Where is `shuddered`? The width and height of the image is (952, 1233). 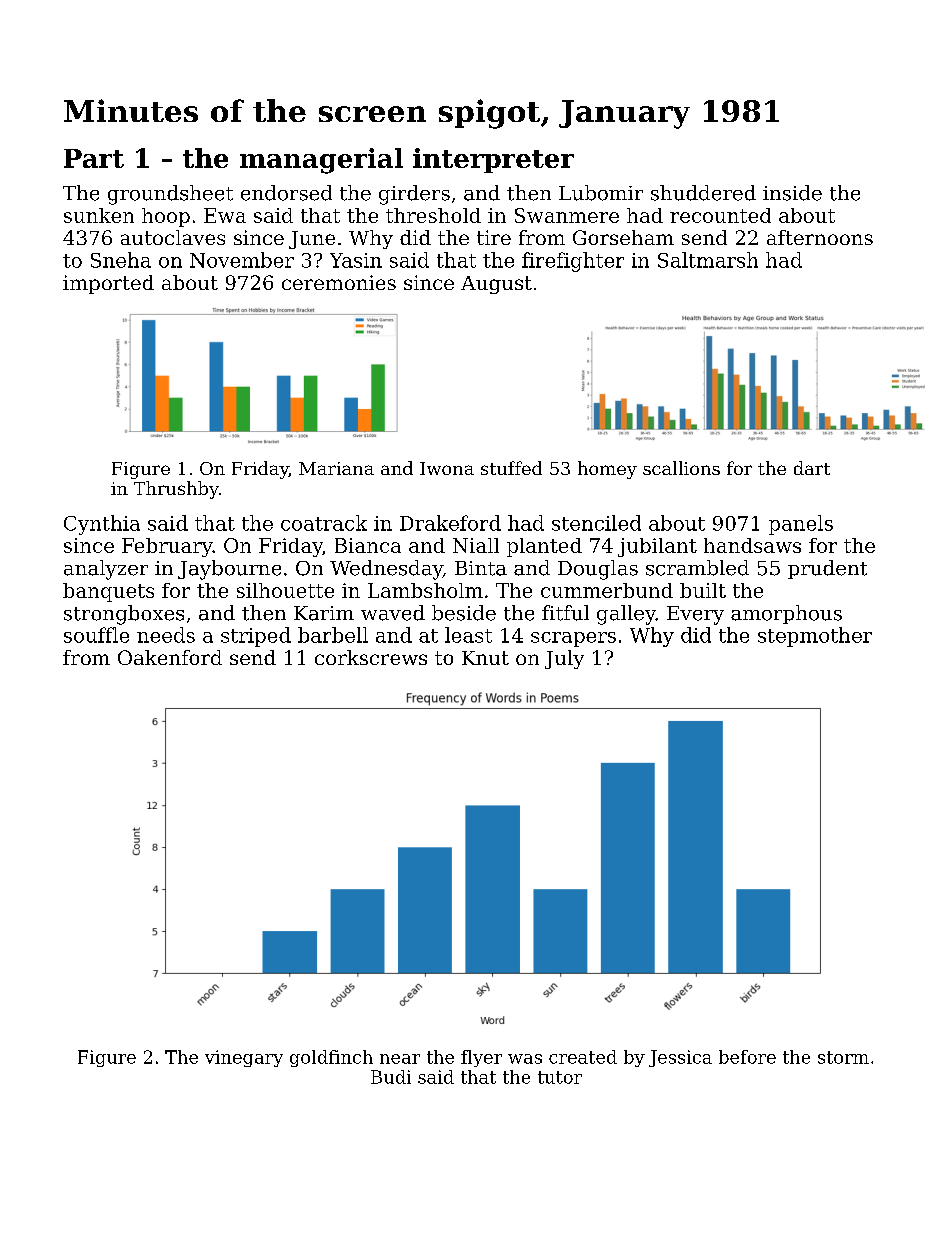 shuddered is located at coordinates (703, 193).
